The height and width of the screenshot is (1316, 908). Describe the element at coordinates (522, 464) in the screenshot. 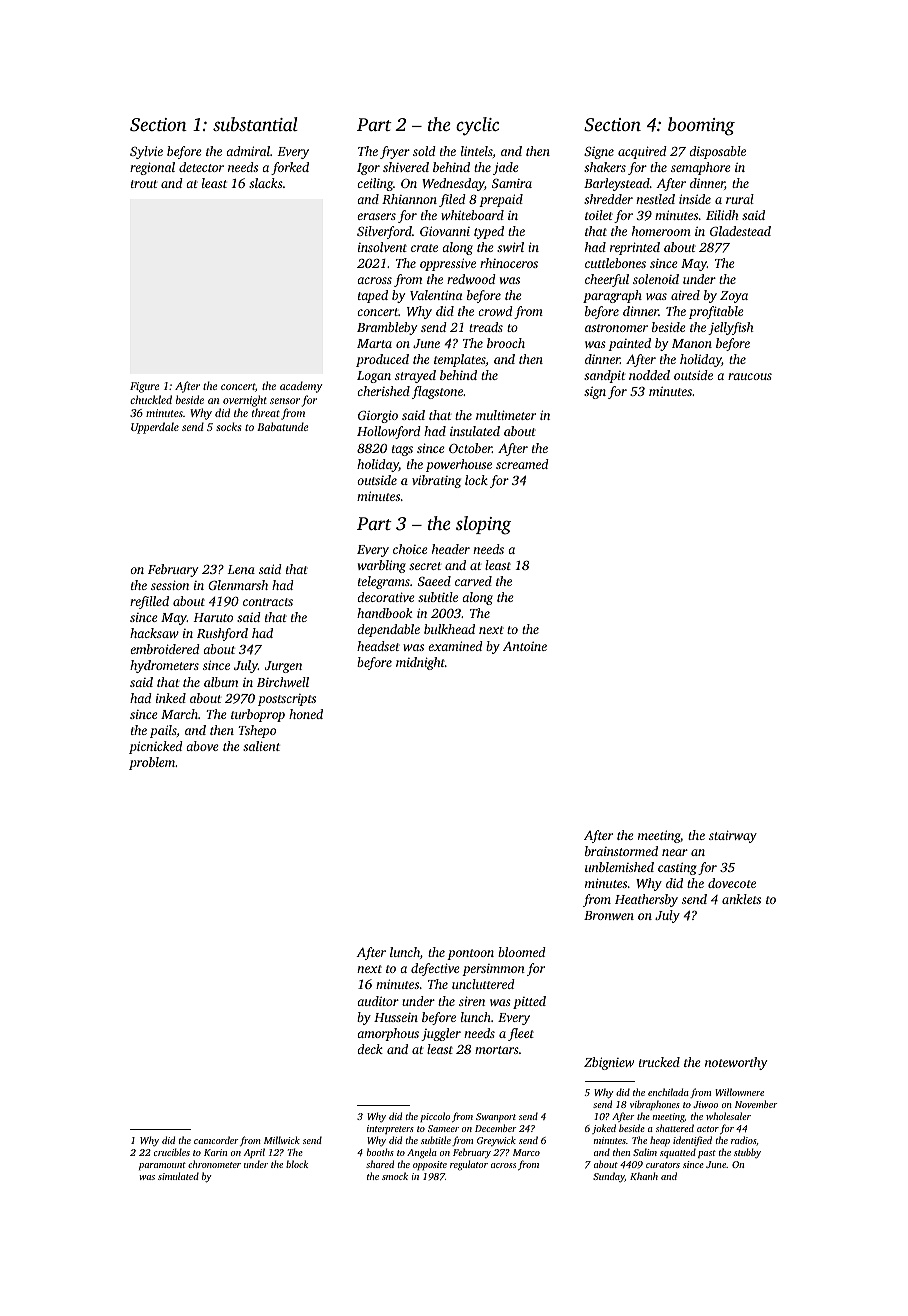

I see `screamed` at that location.
